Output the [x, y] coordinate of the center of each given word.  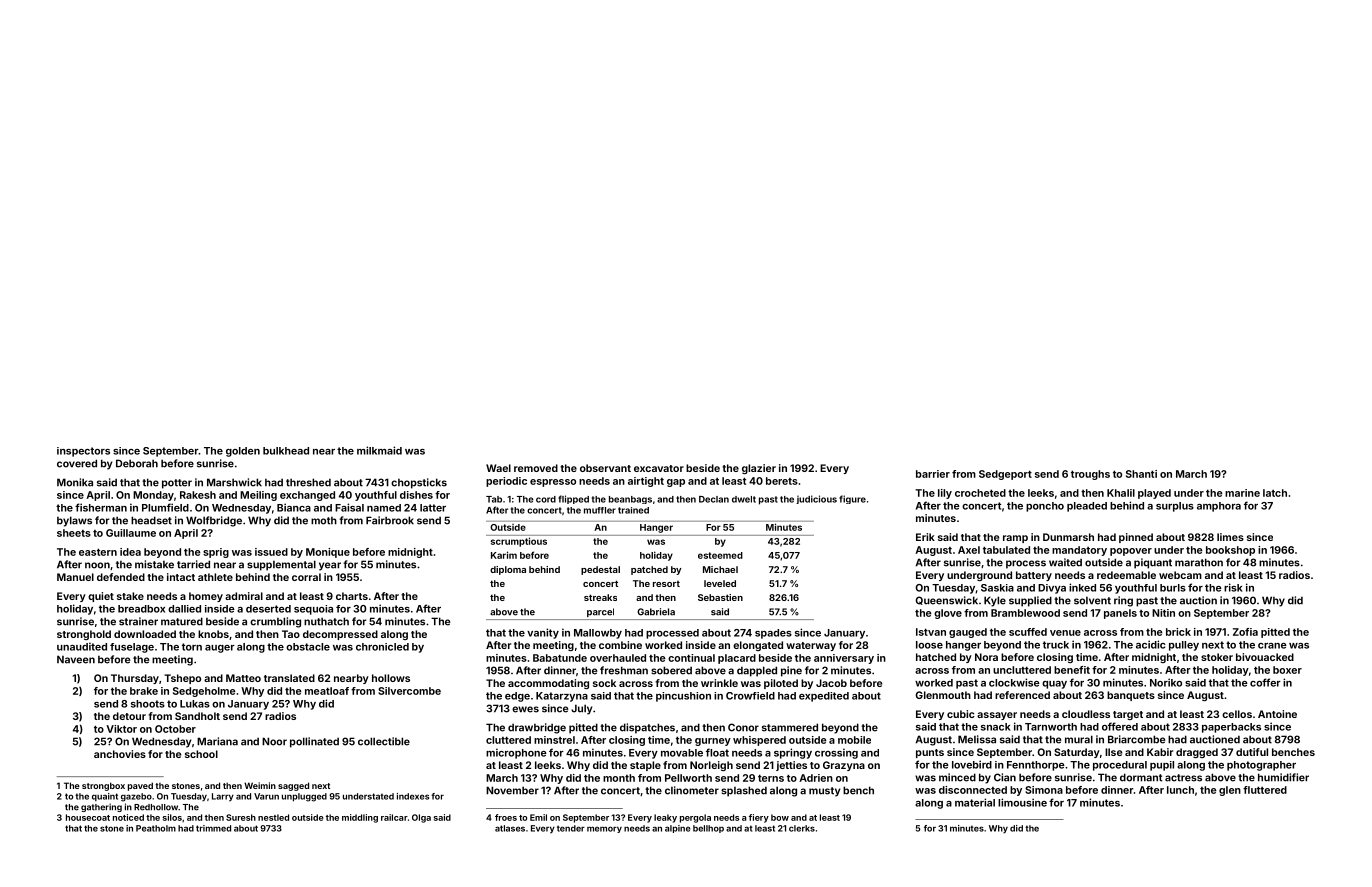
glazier [759, 469]
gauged [968, 633]
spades [773, 634]
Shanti [1141, 474]
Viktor [121, 729]
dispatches [647, 728]
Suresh [241, 817]
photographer [1261, 766]
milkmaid [379, 450]
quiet [101, 597]
